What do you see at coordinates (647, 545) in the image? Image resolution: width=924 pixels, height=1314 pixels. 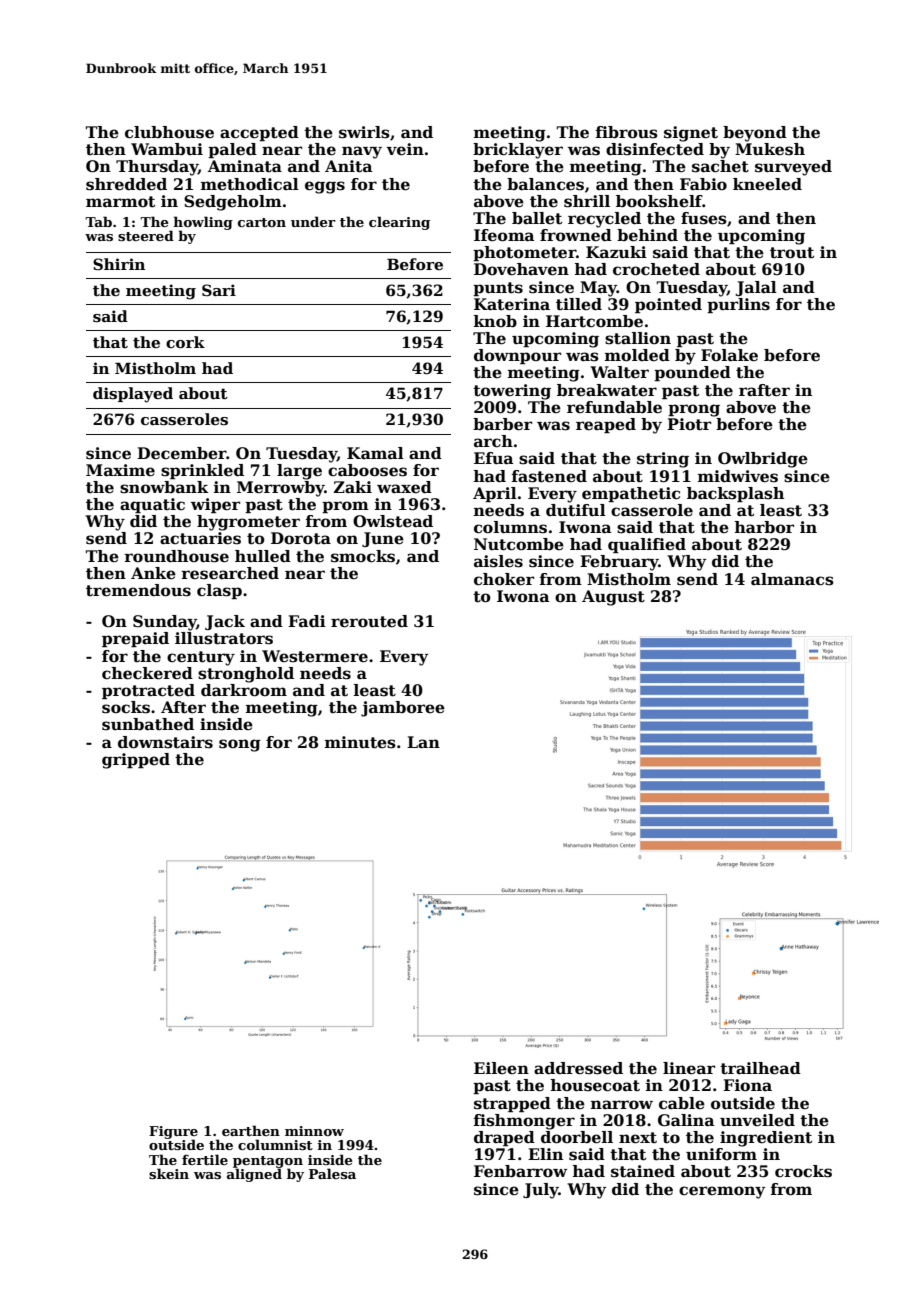 I see `qualified` at bounding box center [647, 545].
